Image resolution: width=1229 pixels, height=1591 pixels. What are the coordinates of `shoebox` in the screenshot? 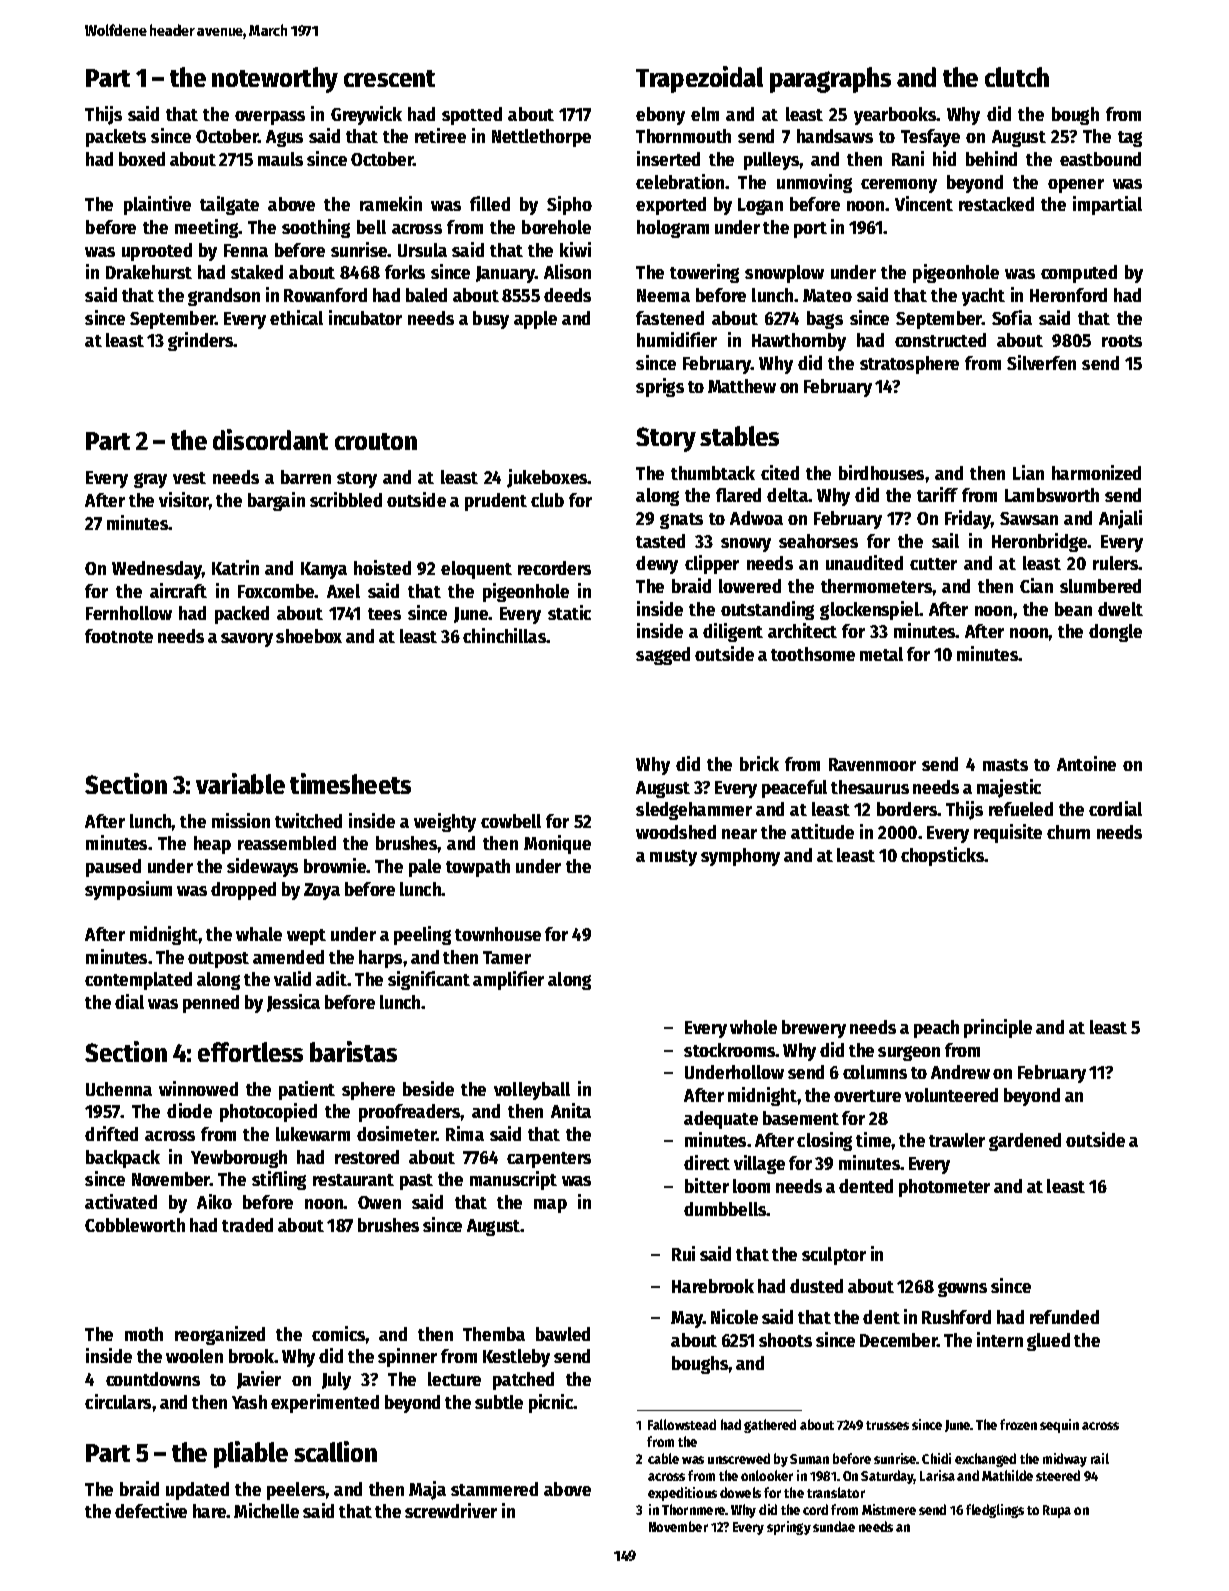 It's located at (309, 636).
